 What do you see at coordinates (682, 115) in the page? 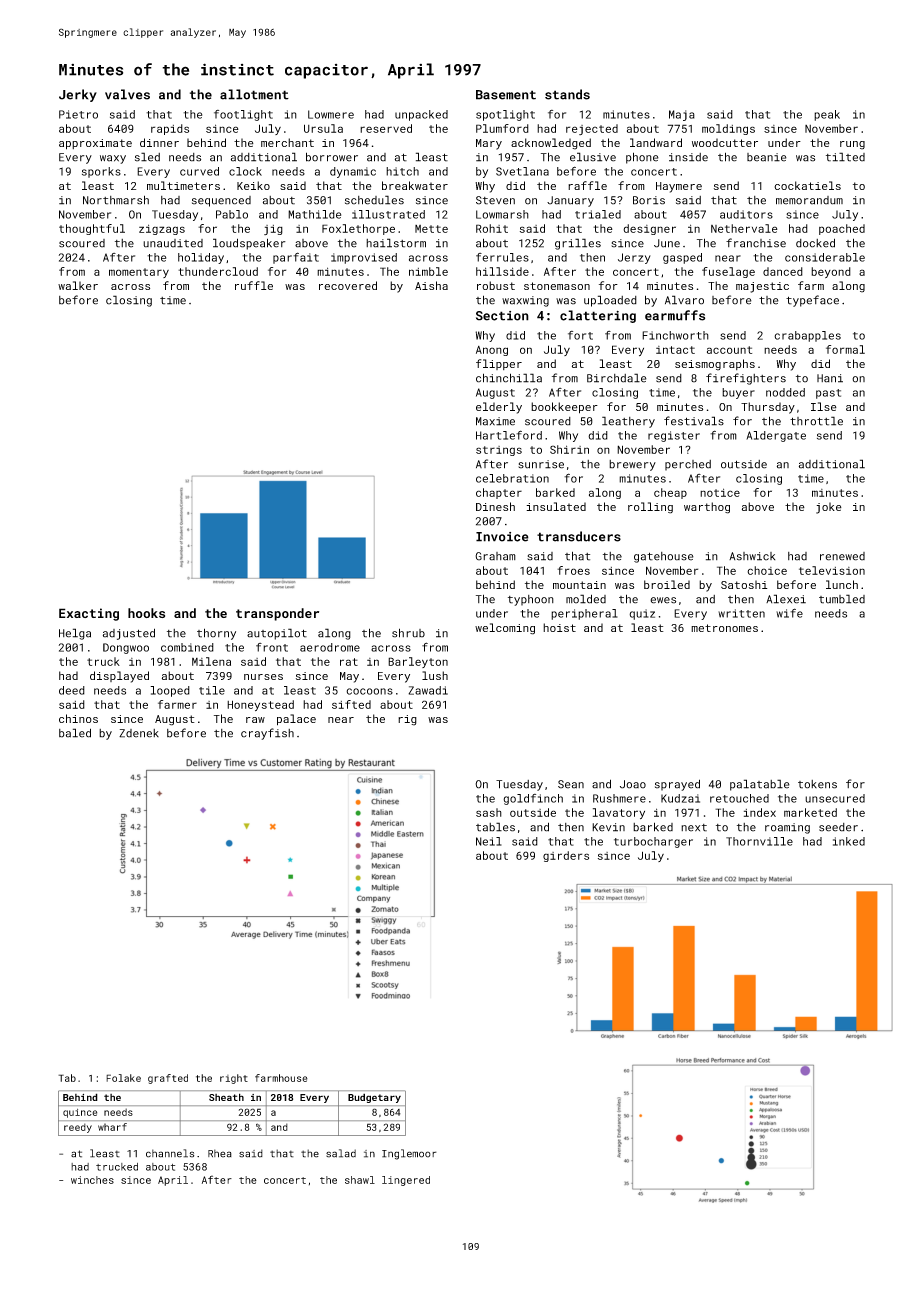
I see `Maja` at bounding box center [682, 115].
